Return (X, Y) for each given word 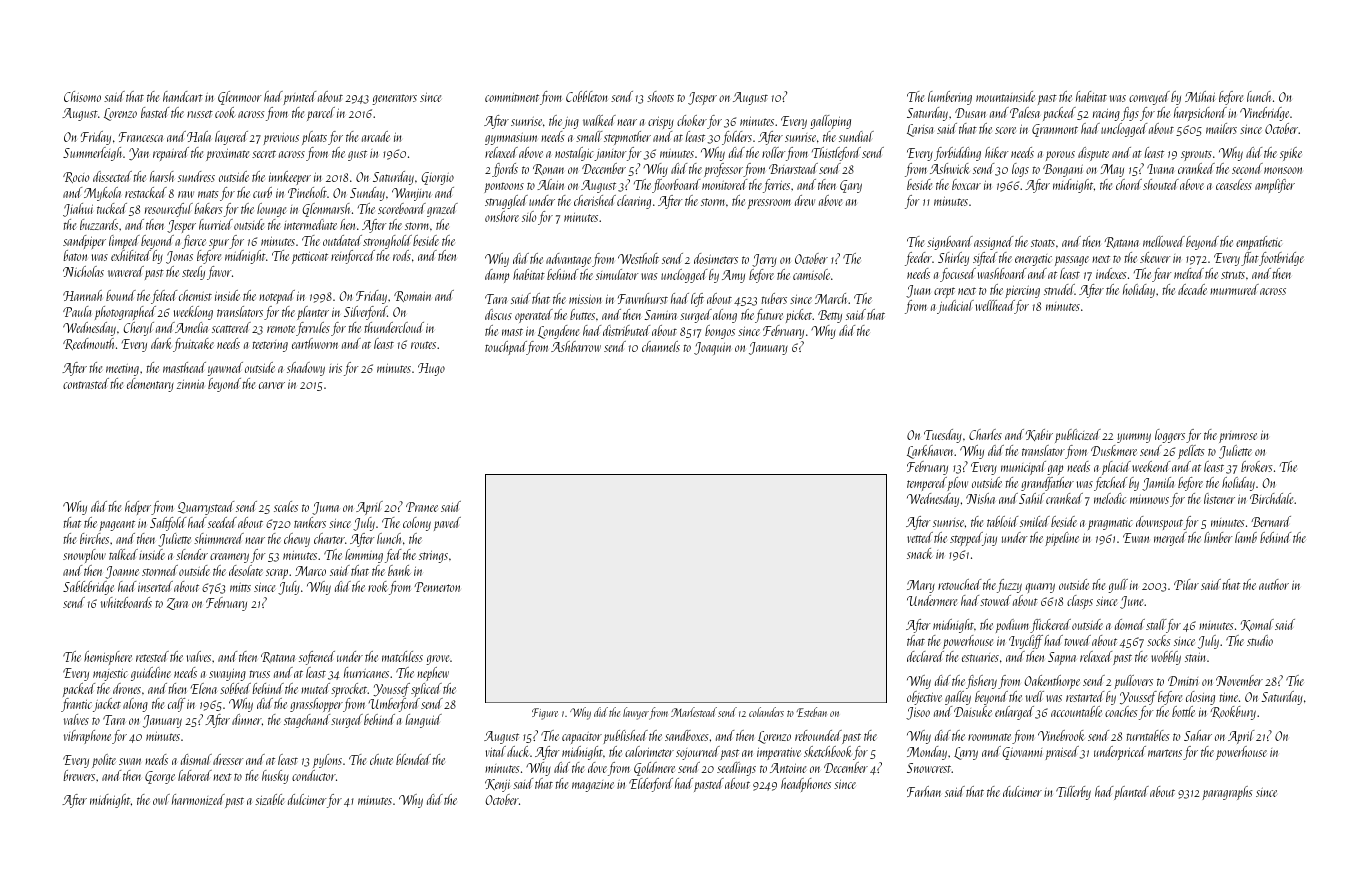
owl (161, 799)
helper (138, 508)
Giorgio (437, 178)
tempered (927, 484)
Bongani (1063, 170)
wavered (126, 271)
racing (1106, 115)
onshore (502, 216)
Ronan (548, 169)
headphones (806, 785)
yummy (1134, 438)
